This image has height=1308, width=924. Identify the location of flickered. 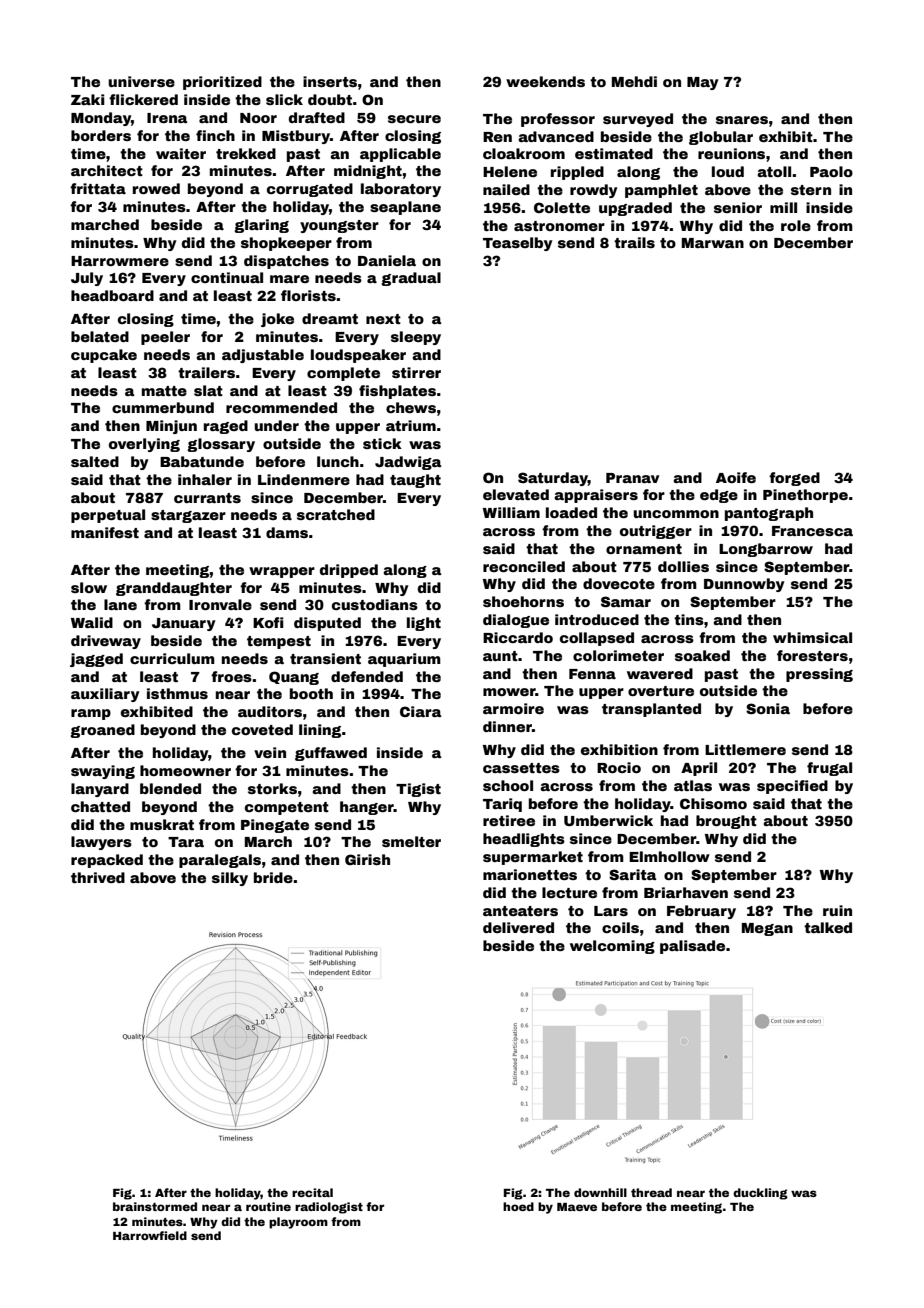
(143, 99).
